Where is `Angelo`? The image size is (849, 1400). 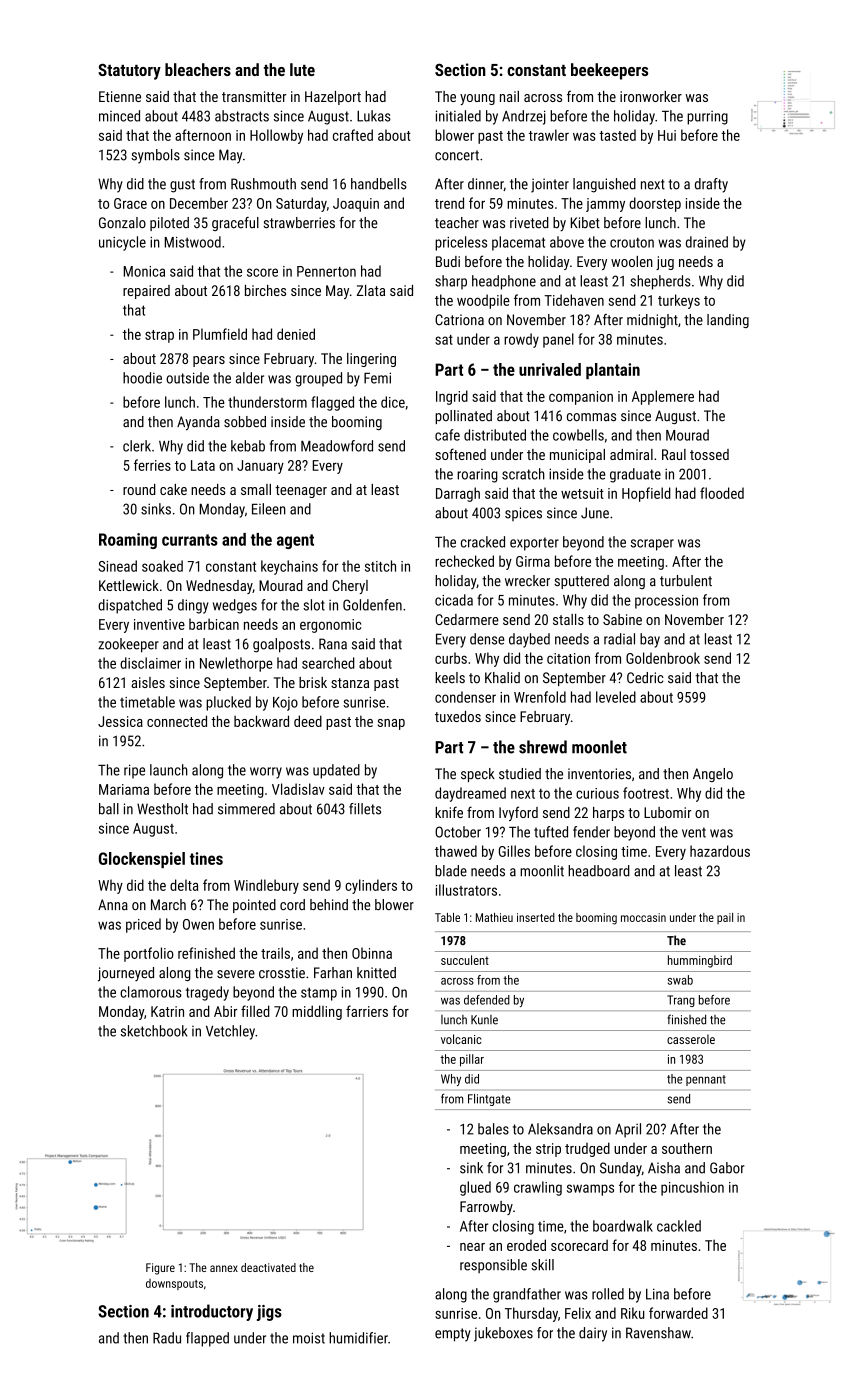
Angelo is located at coordinates (713, 775).
